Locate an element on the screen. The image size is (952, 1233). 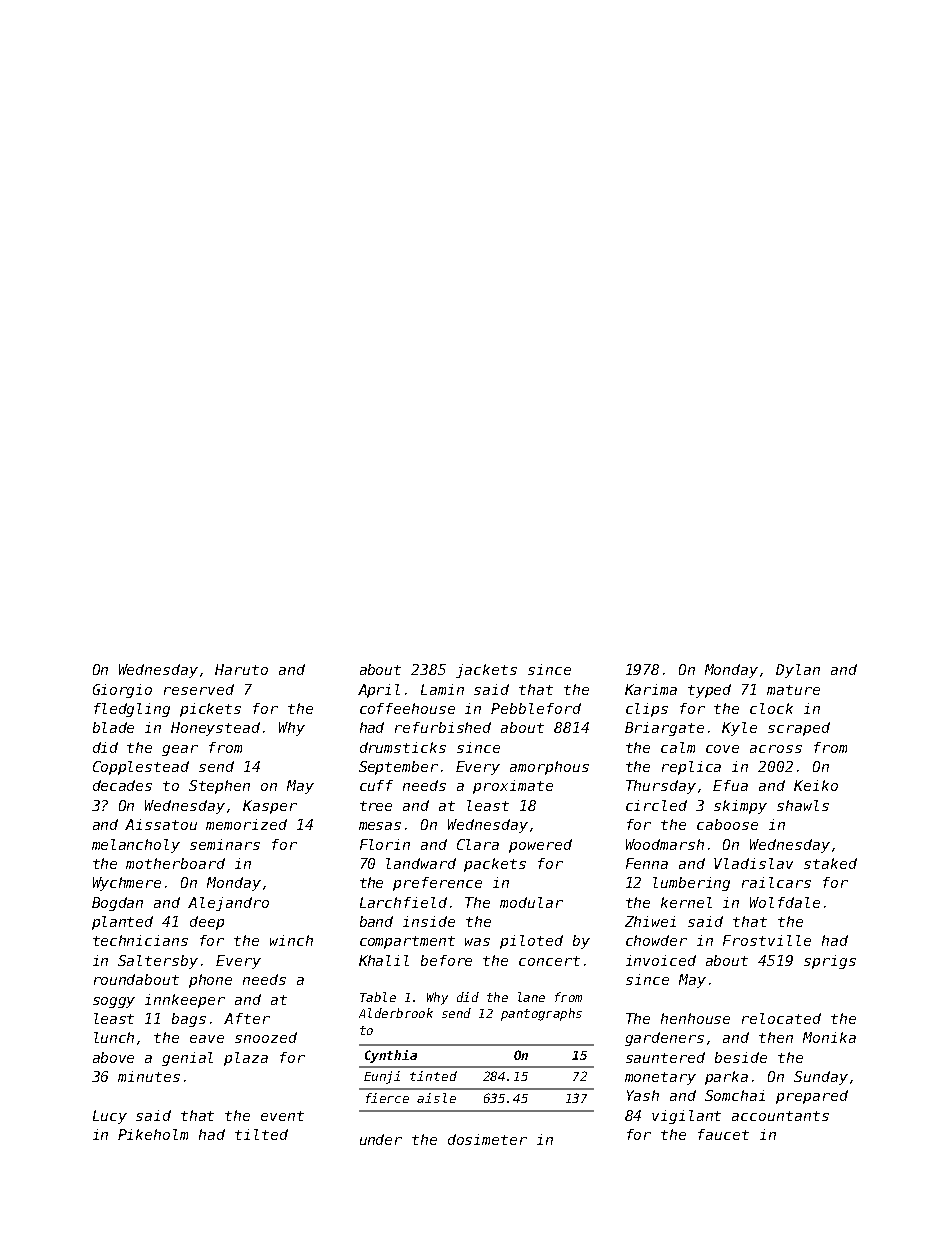
genial is located at coordinates (187, 1059).
